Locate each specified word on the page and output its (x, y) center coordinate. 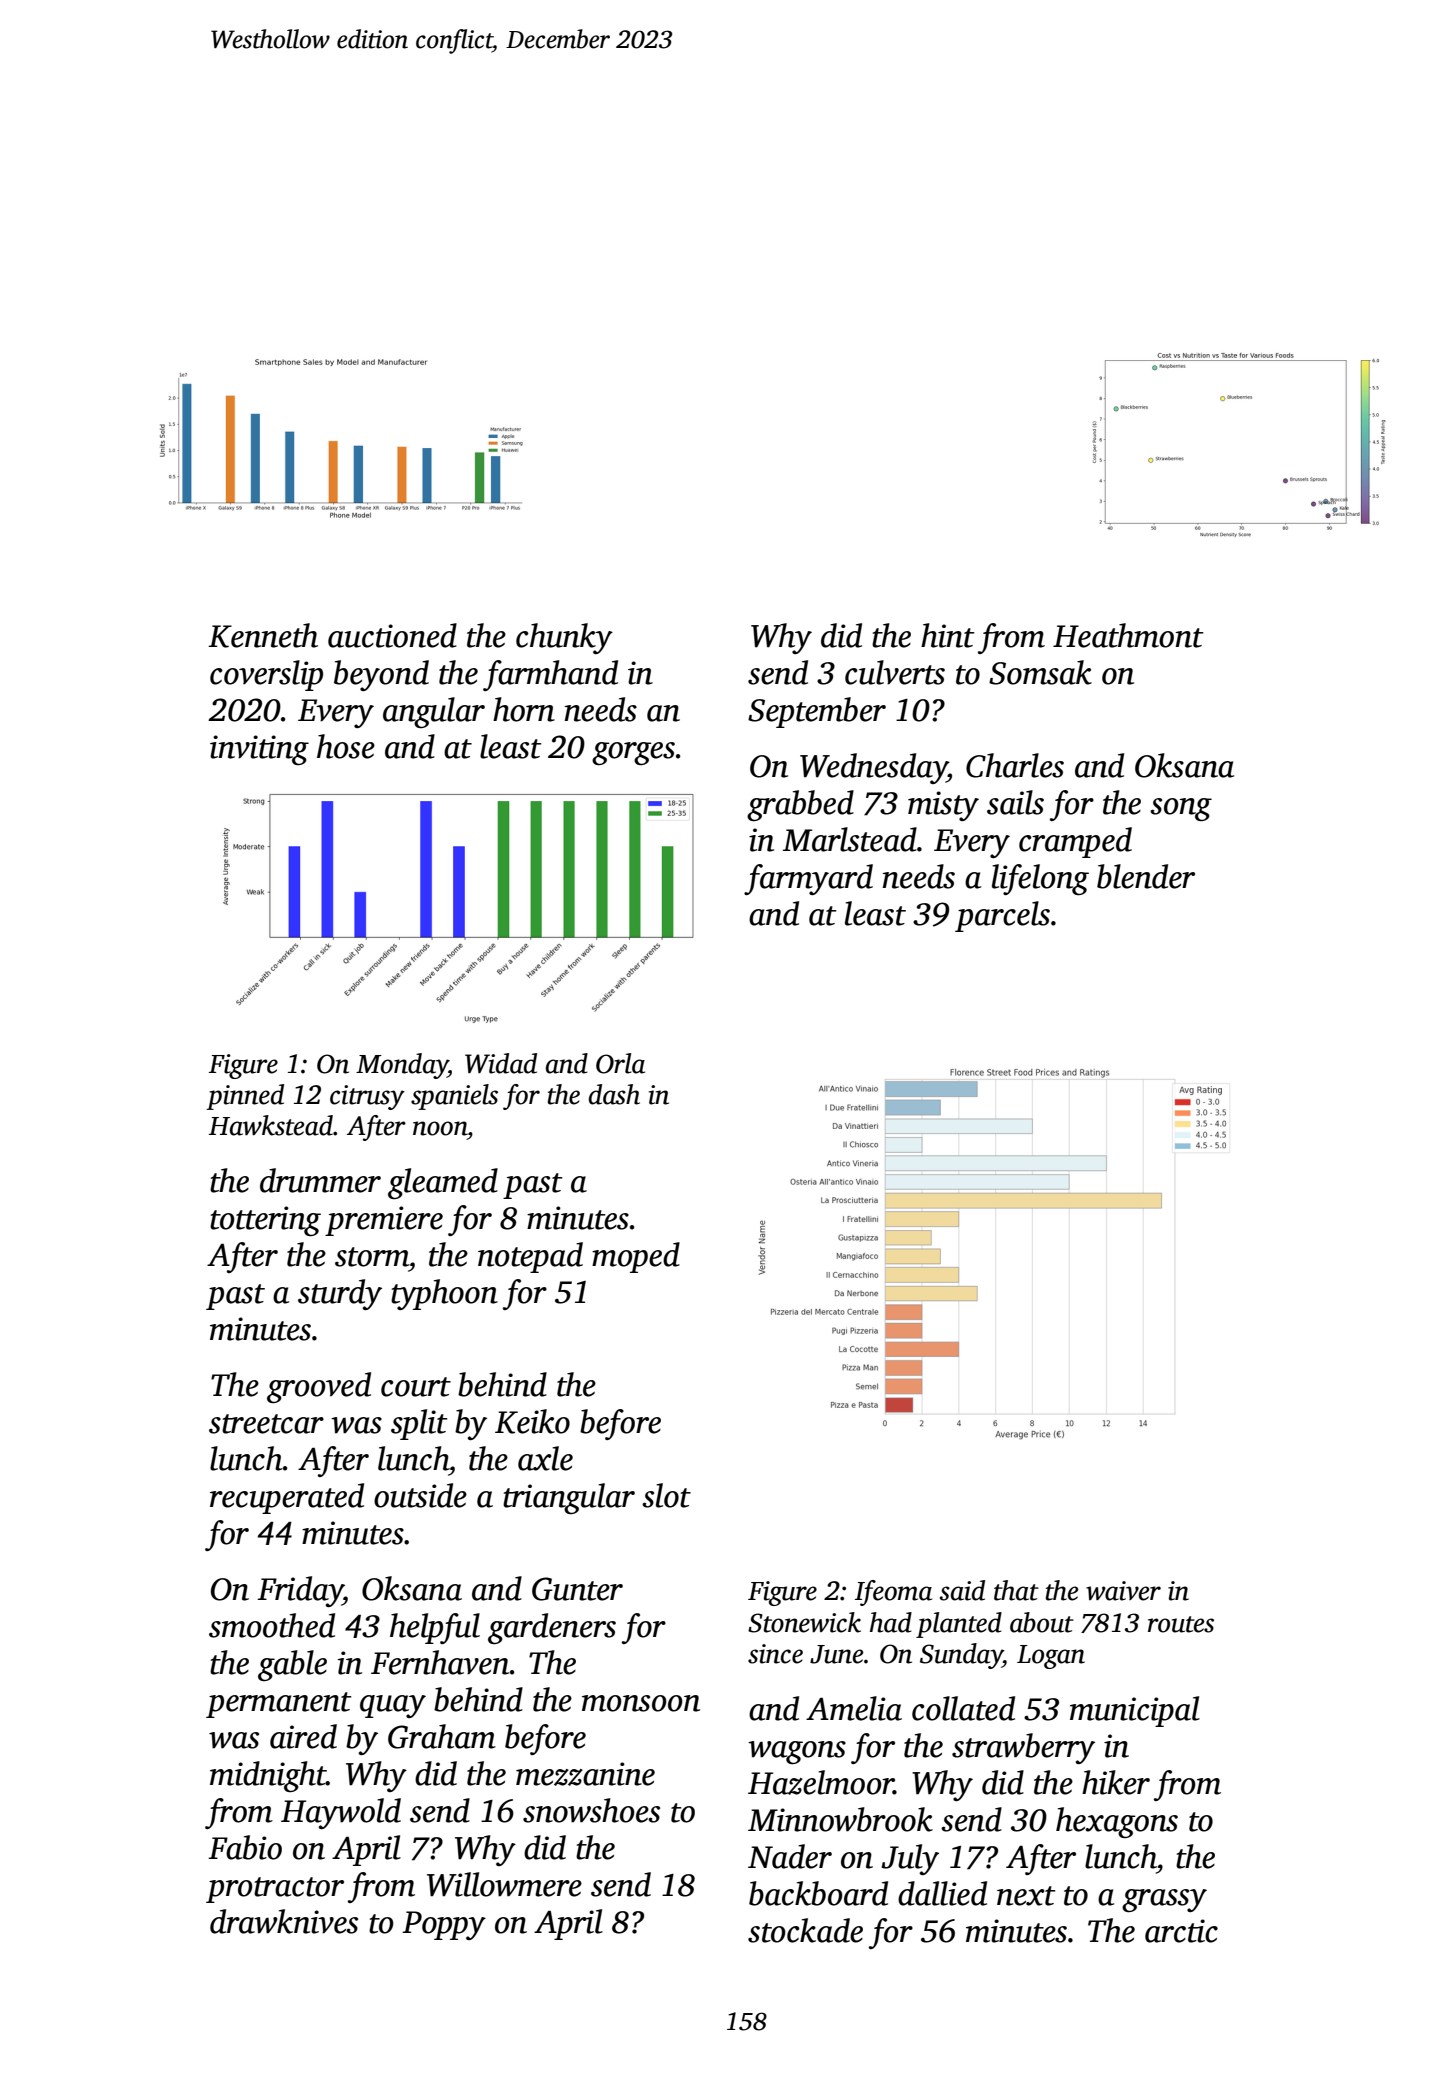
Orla (620, 1063)
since (775, 1654)
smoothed (272, 1625)
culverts (895, 672)
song (1181, 809)
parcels (1002, 916)
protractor (275, 1890)
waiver (1123, 1591)
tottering (265, 1221)
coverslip (266, 675)
